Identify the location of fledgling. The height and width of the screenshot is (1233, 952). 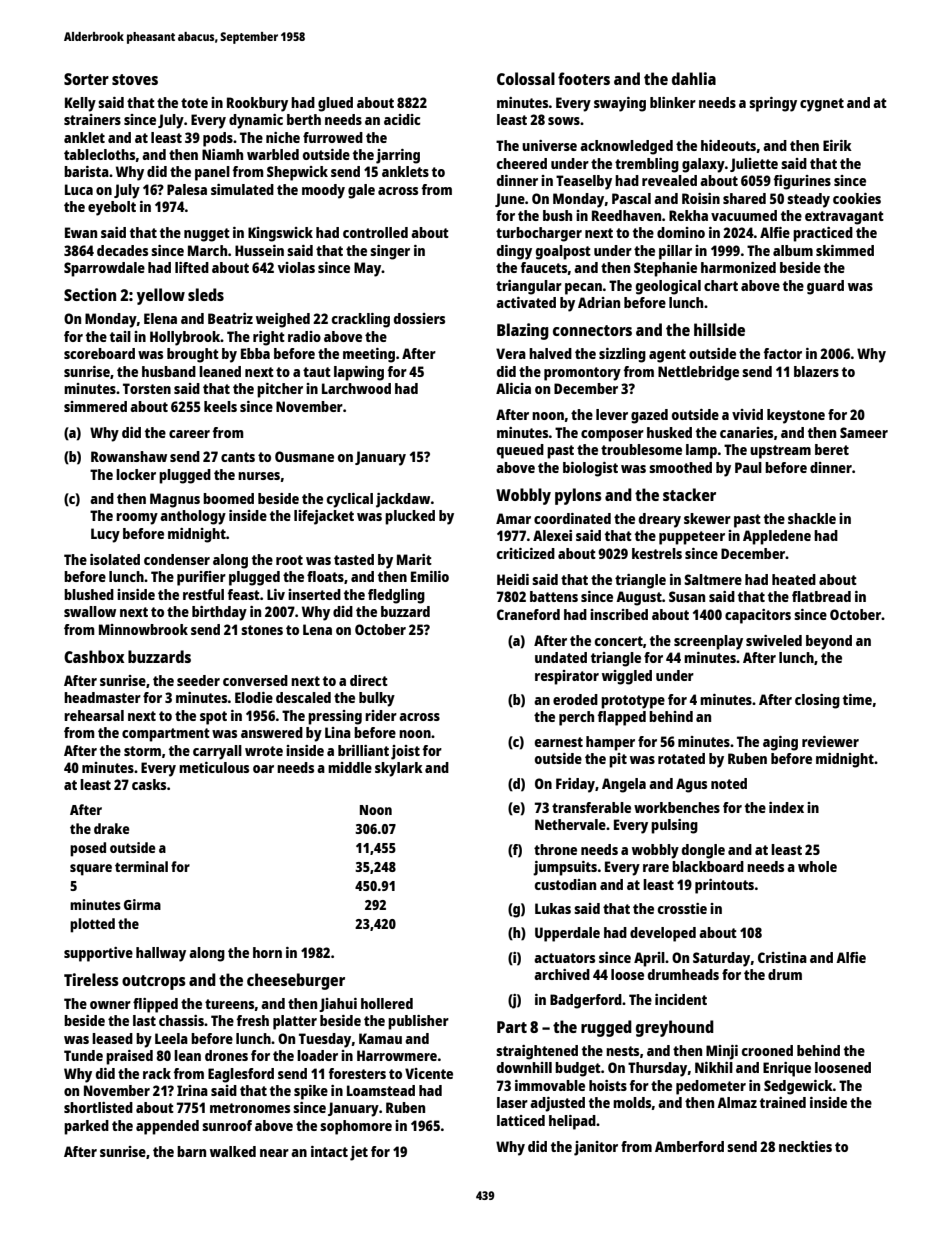
(396, 596).
